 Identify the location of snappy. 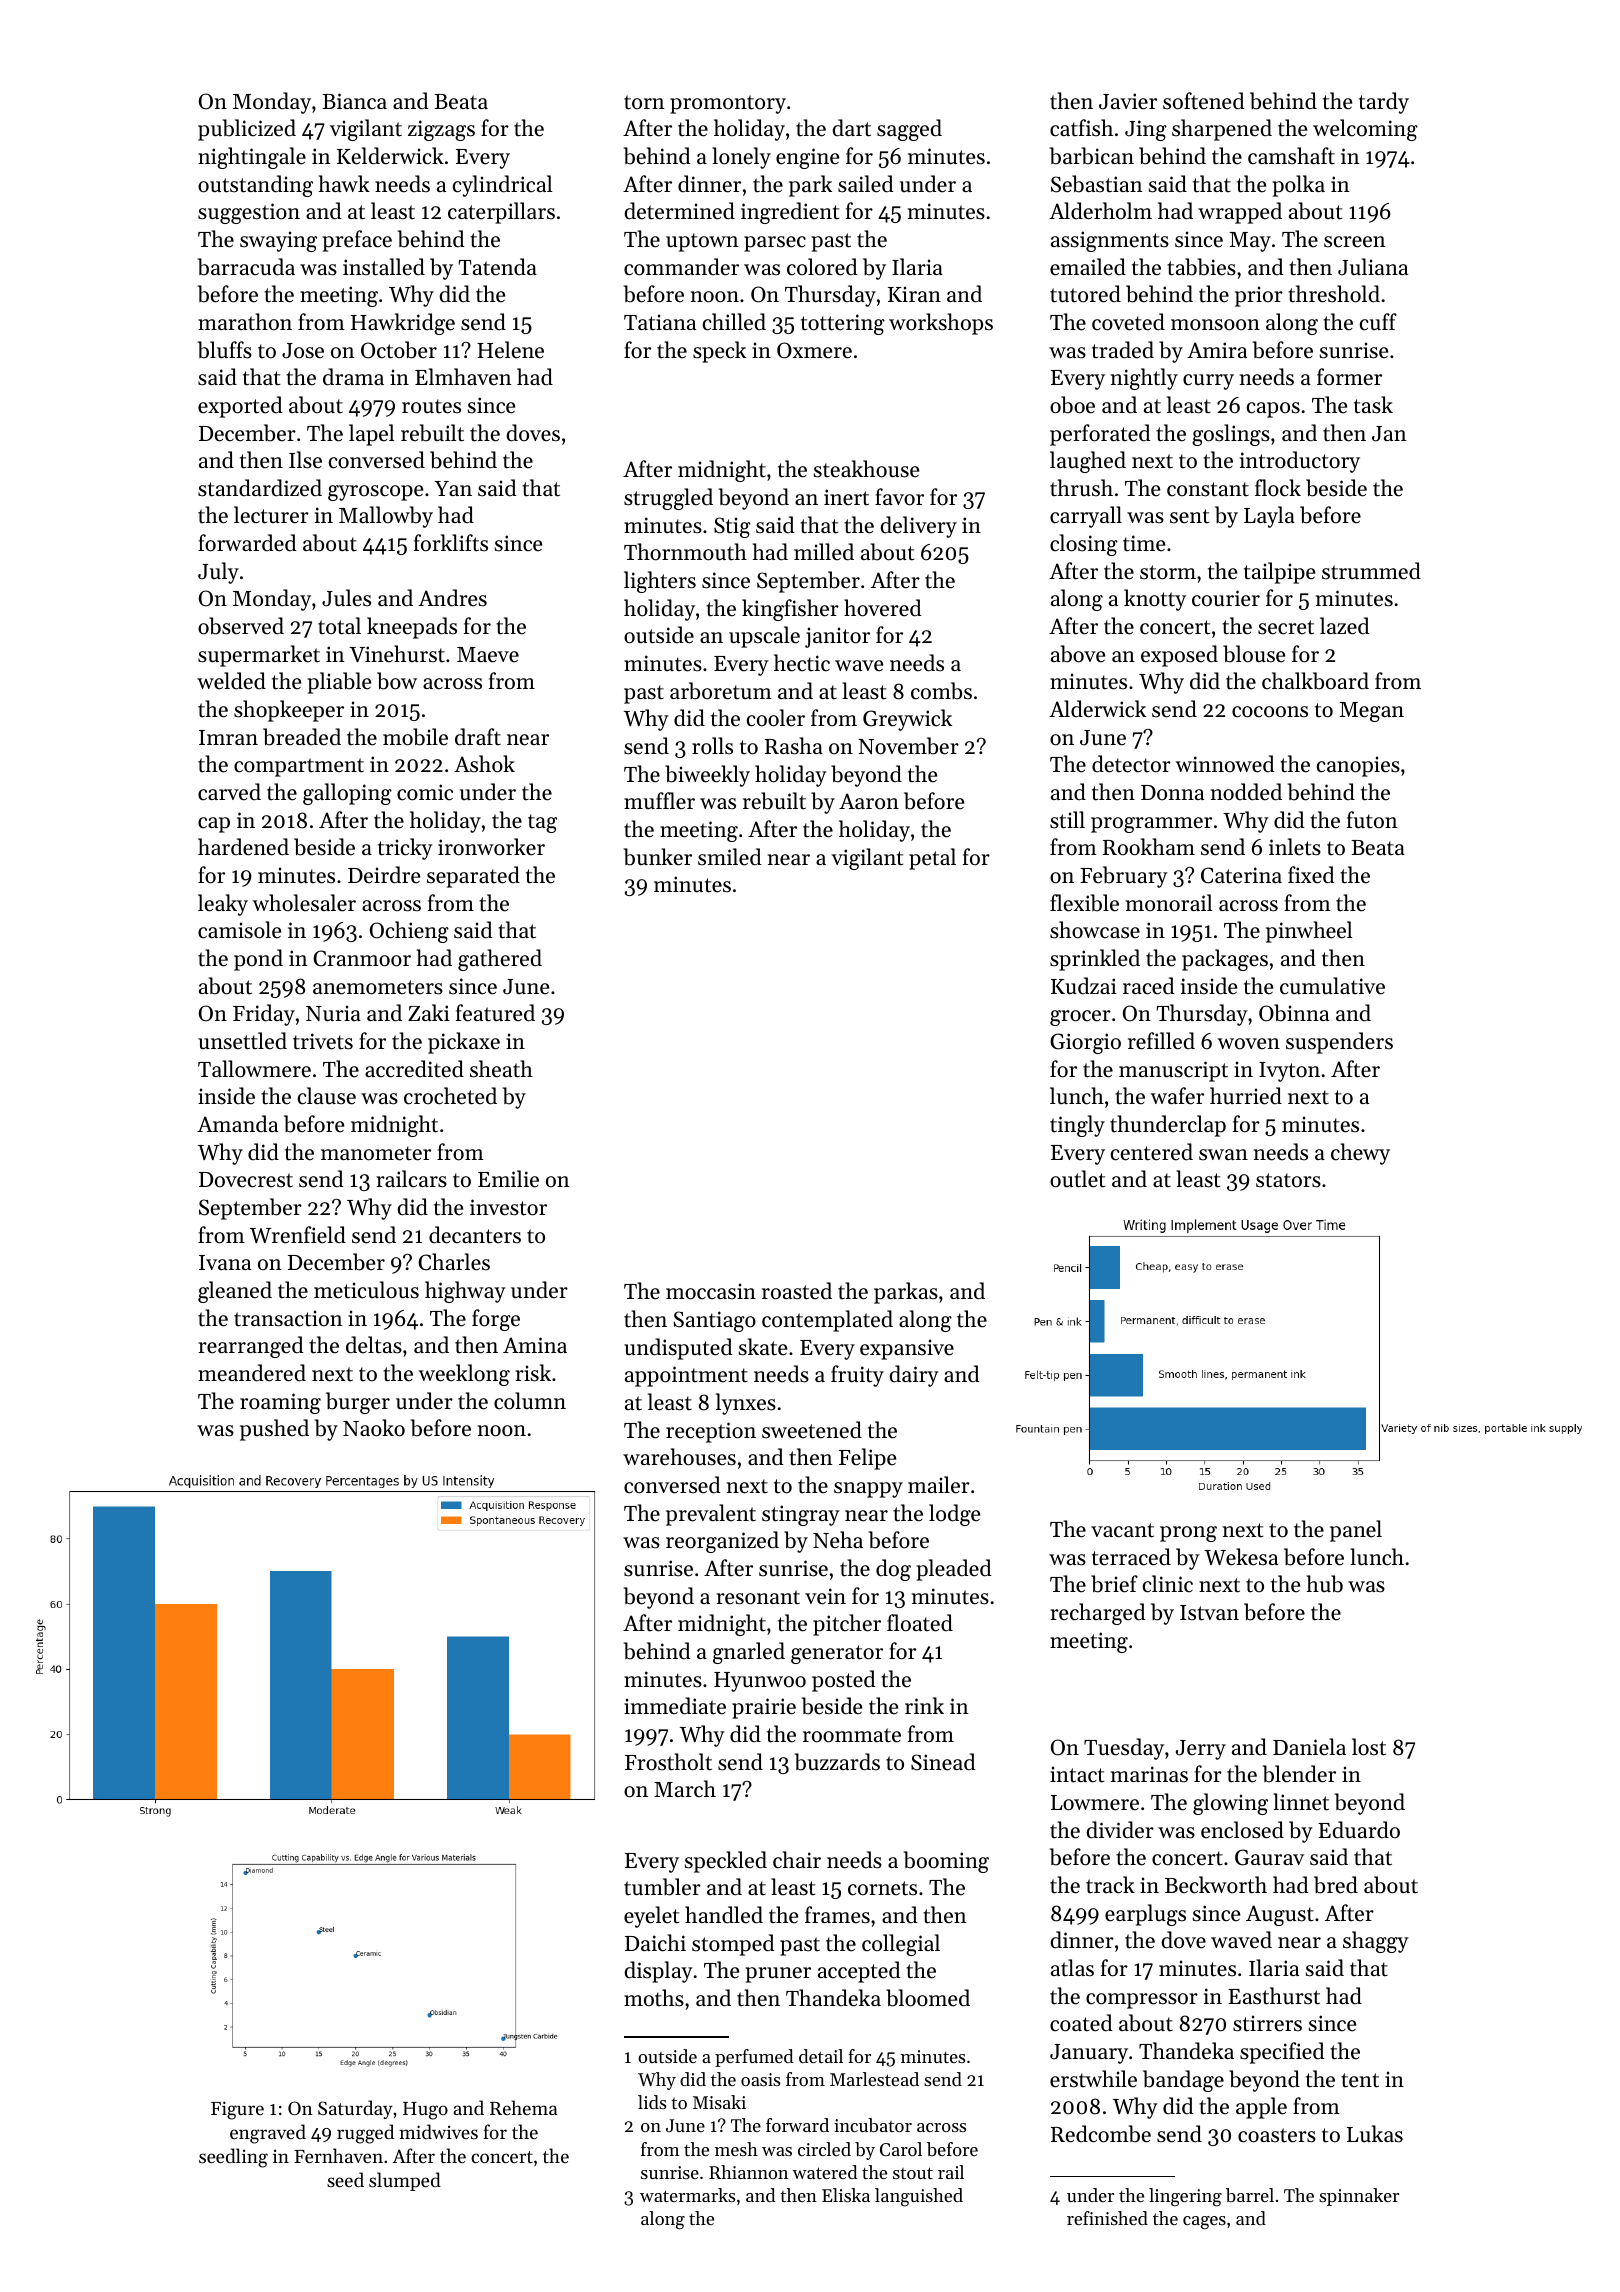
(868, 1490).
